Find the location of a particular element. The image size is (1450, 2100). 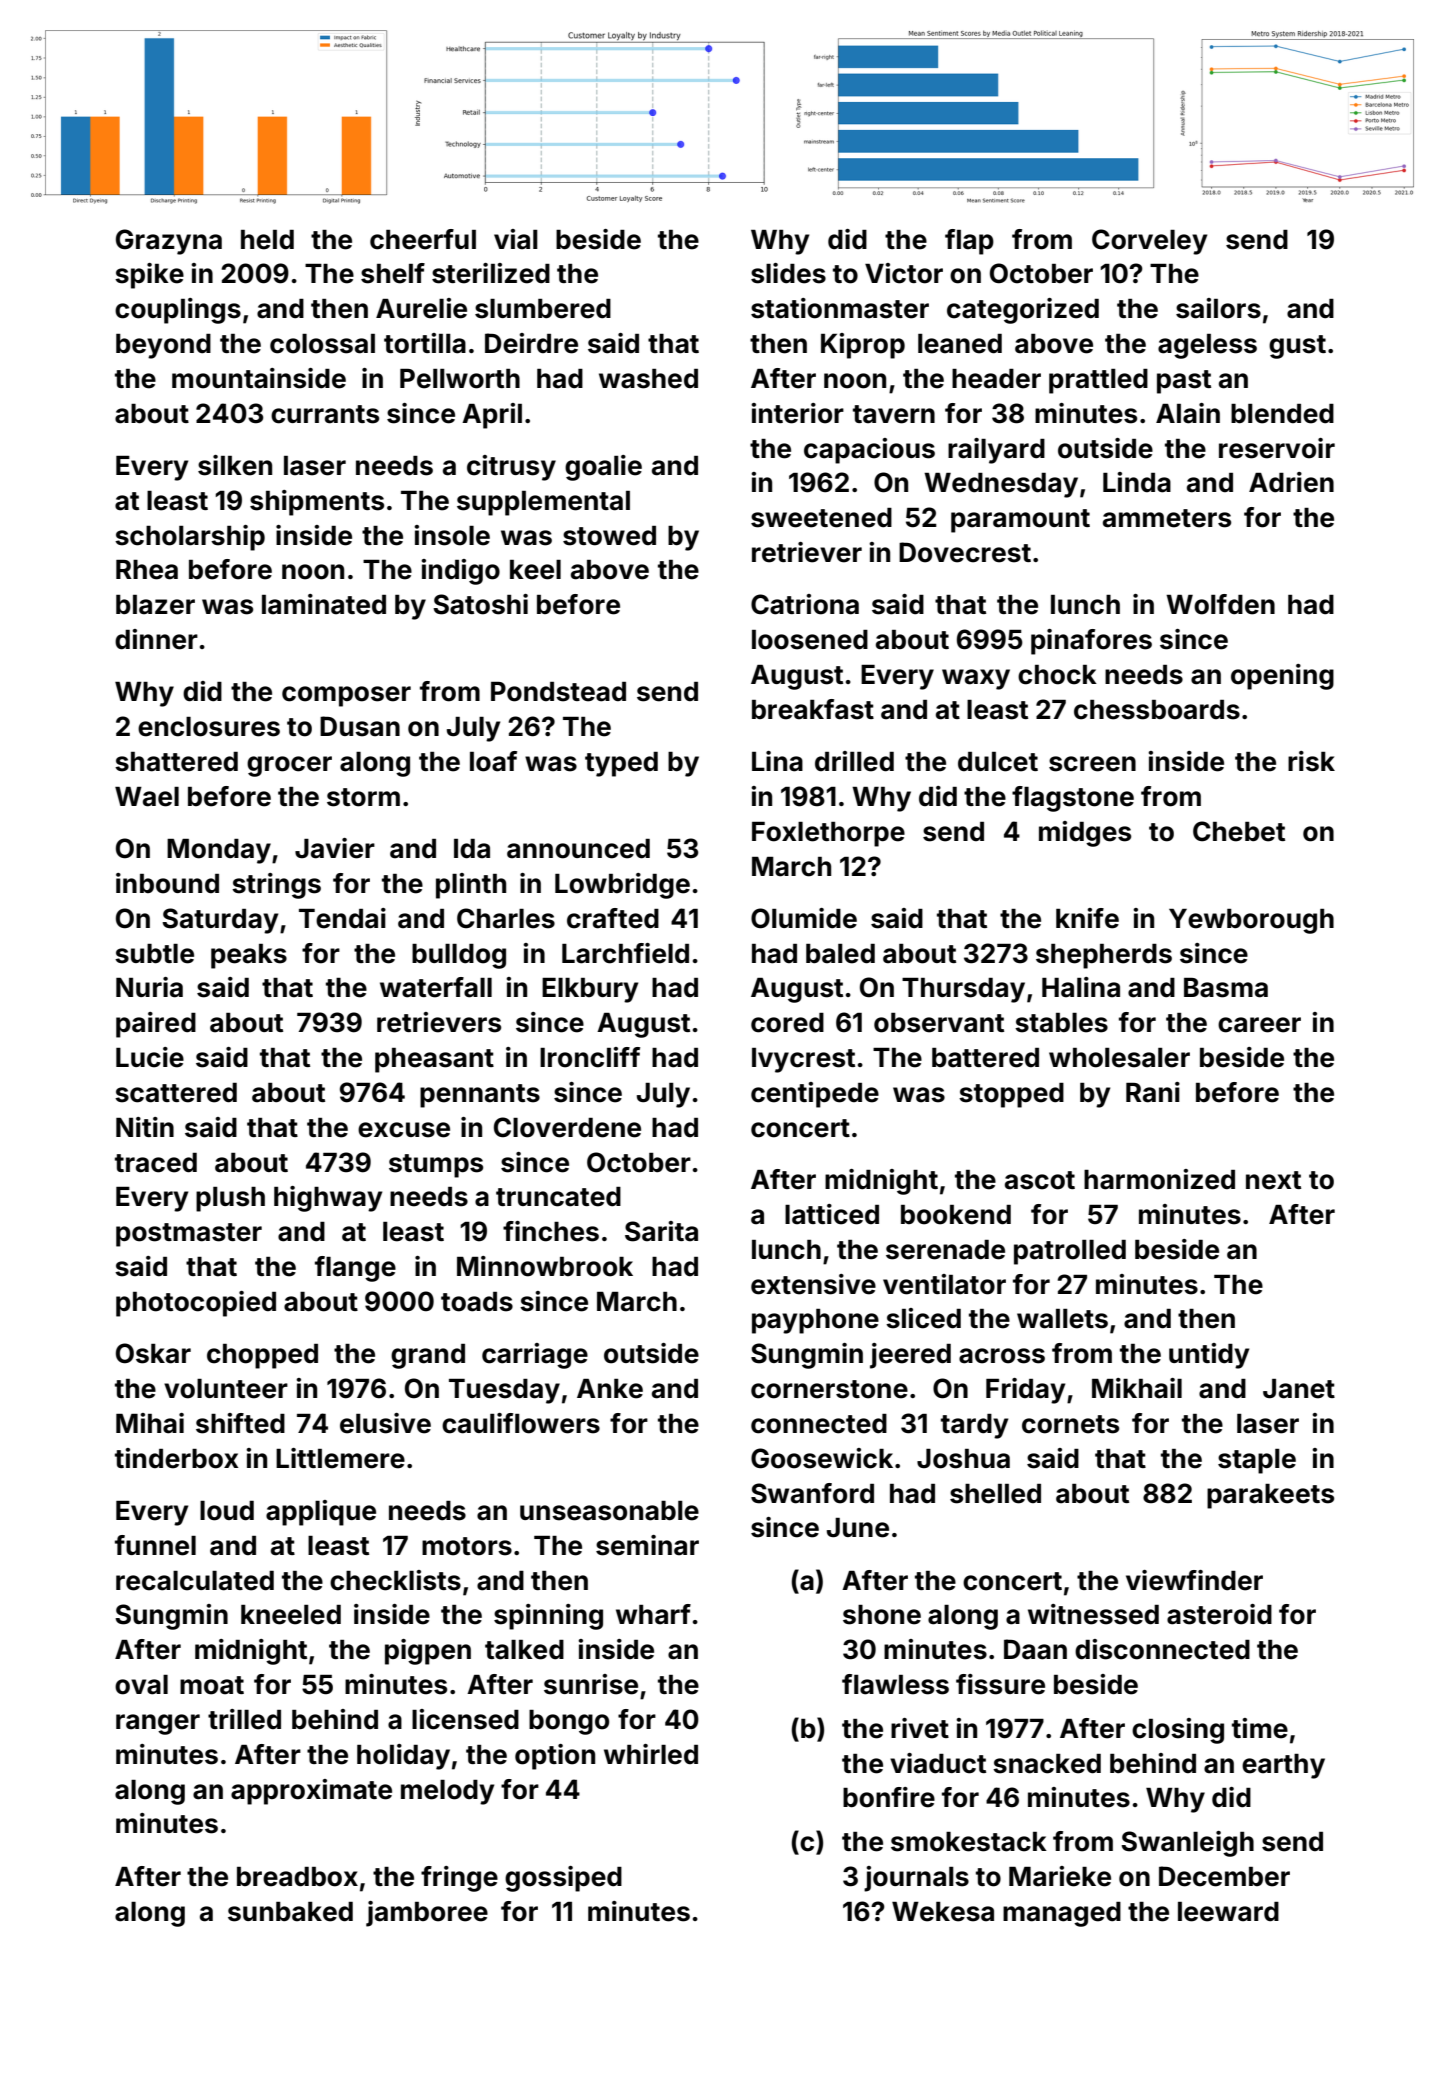

flange is located at coordinates (355, 1269).
